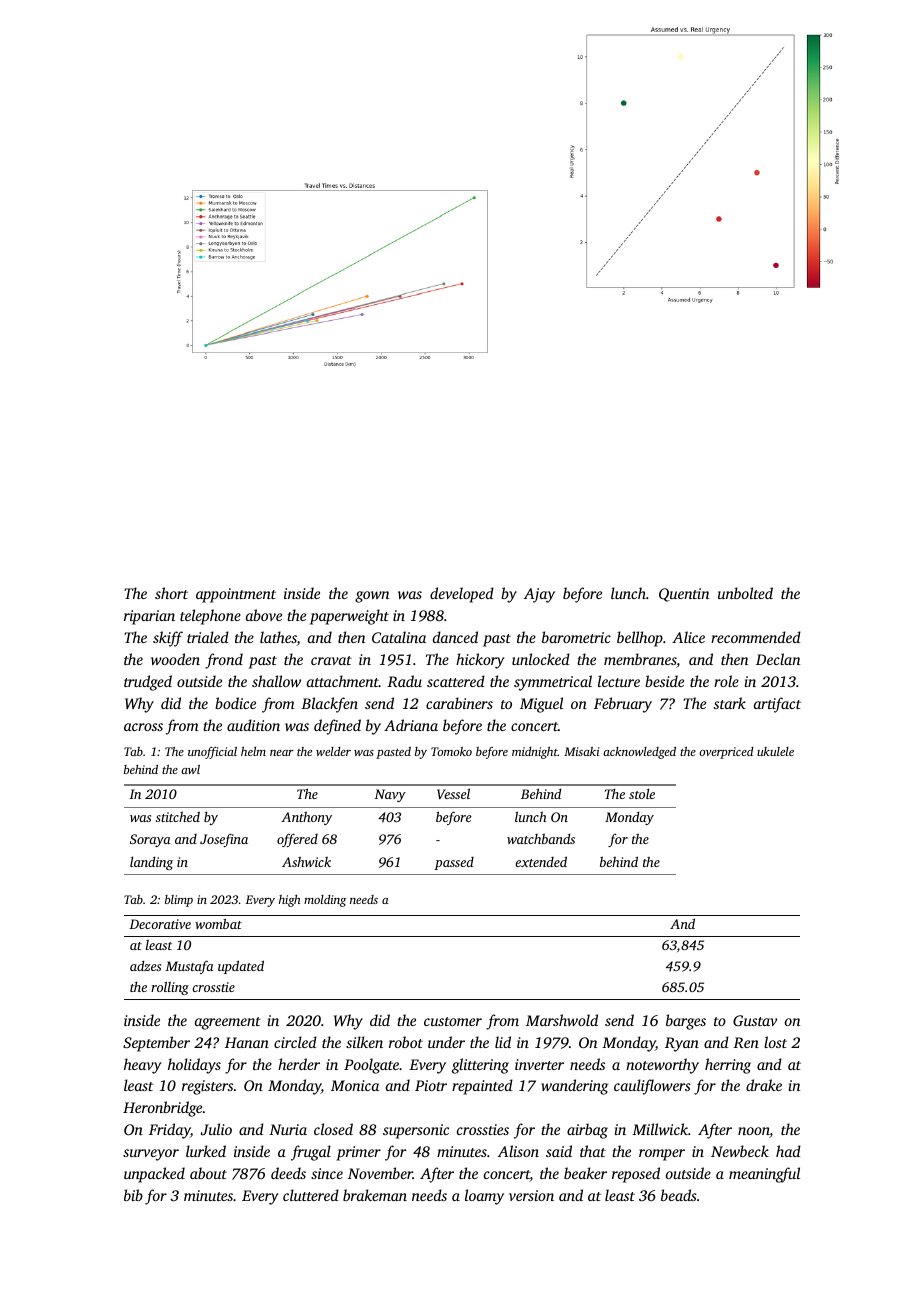 The height and width of the document is (1308, 924). I want to click on across, so click(143, 727).
